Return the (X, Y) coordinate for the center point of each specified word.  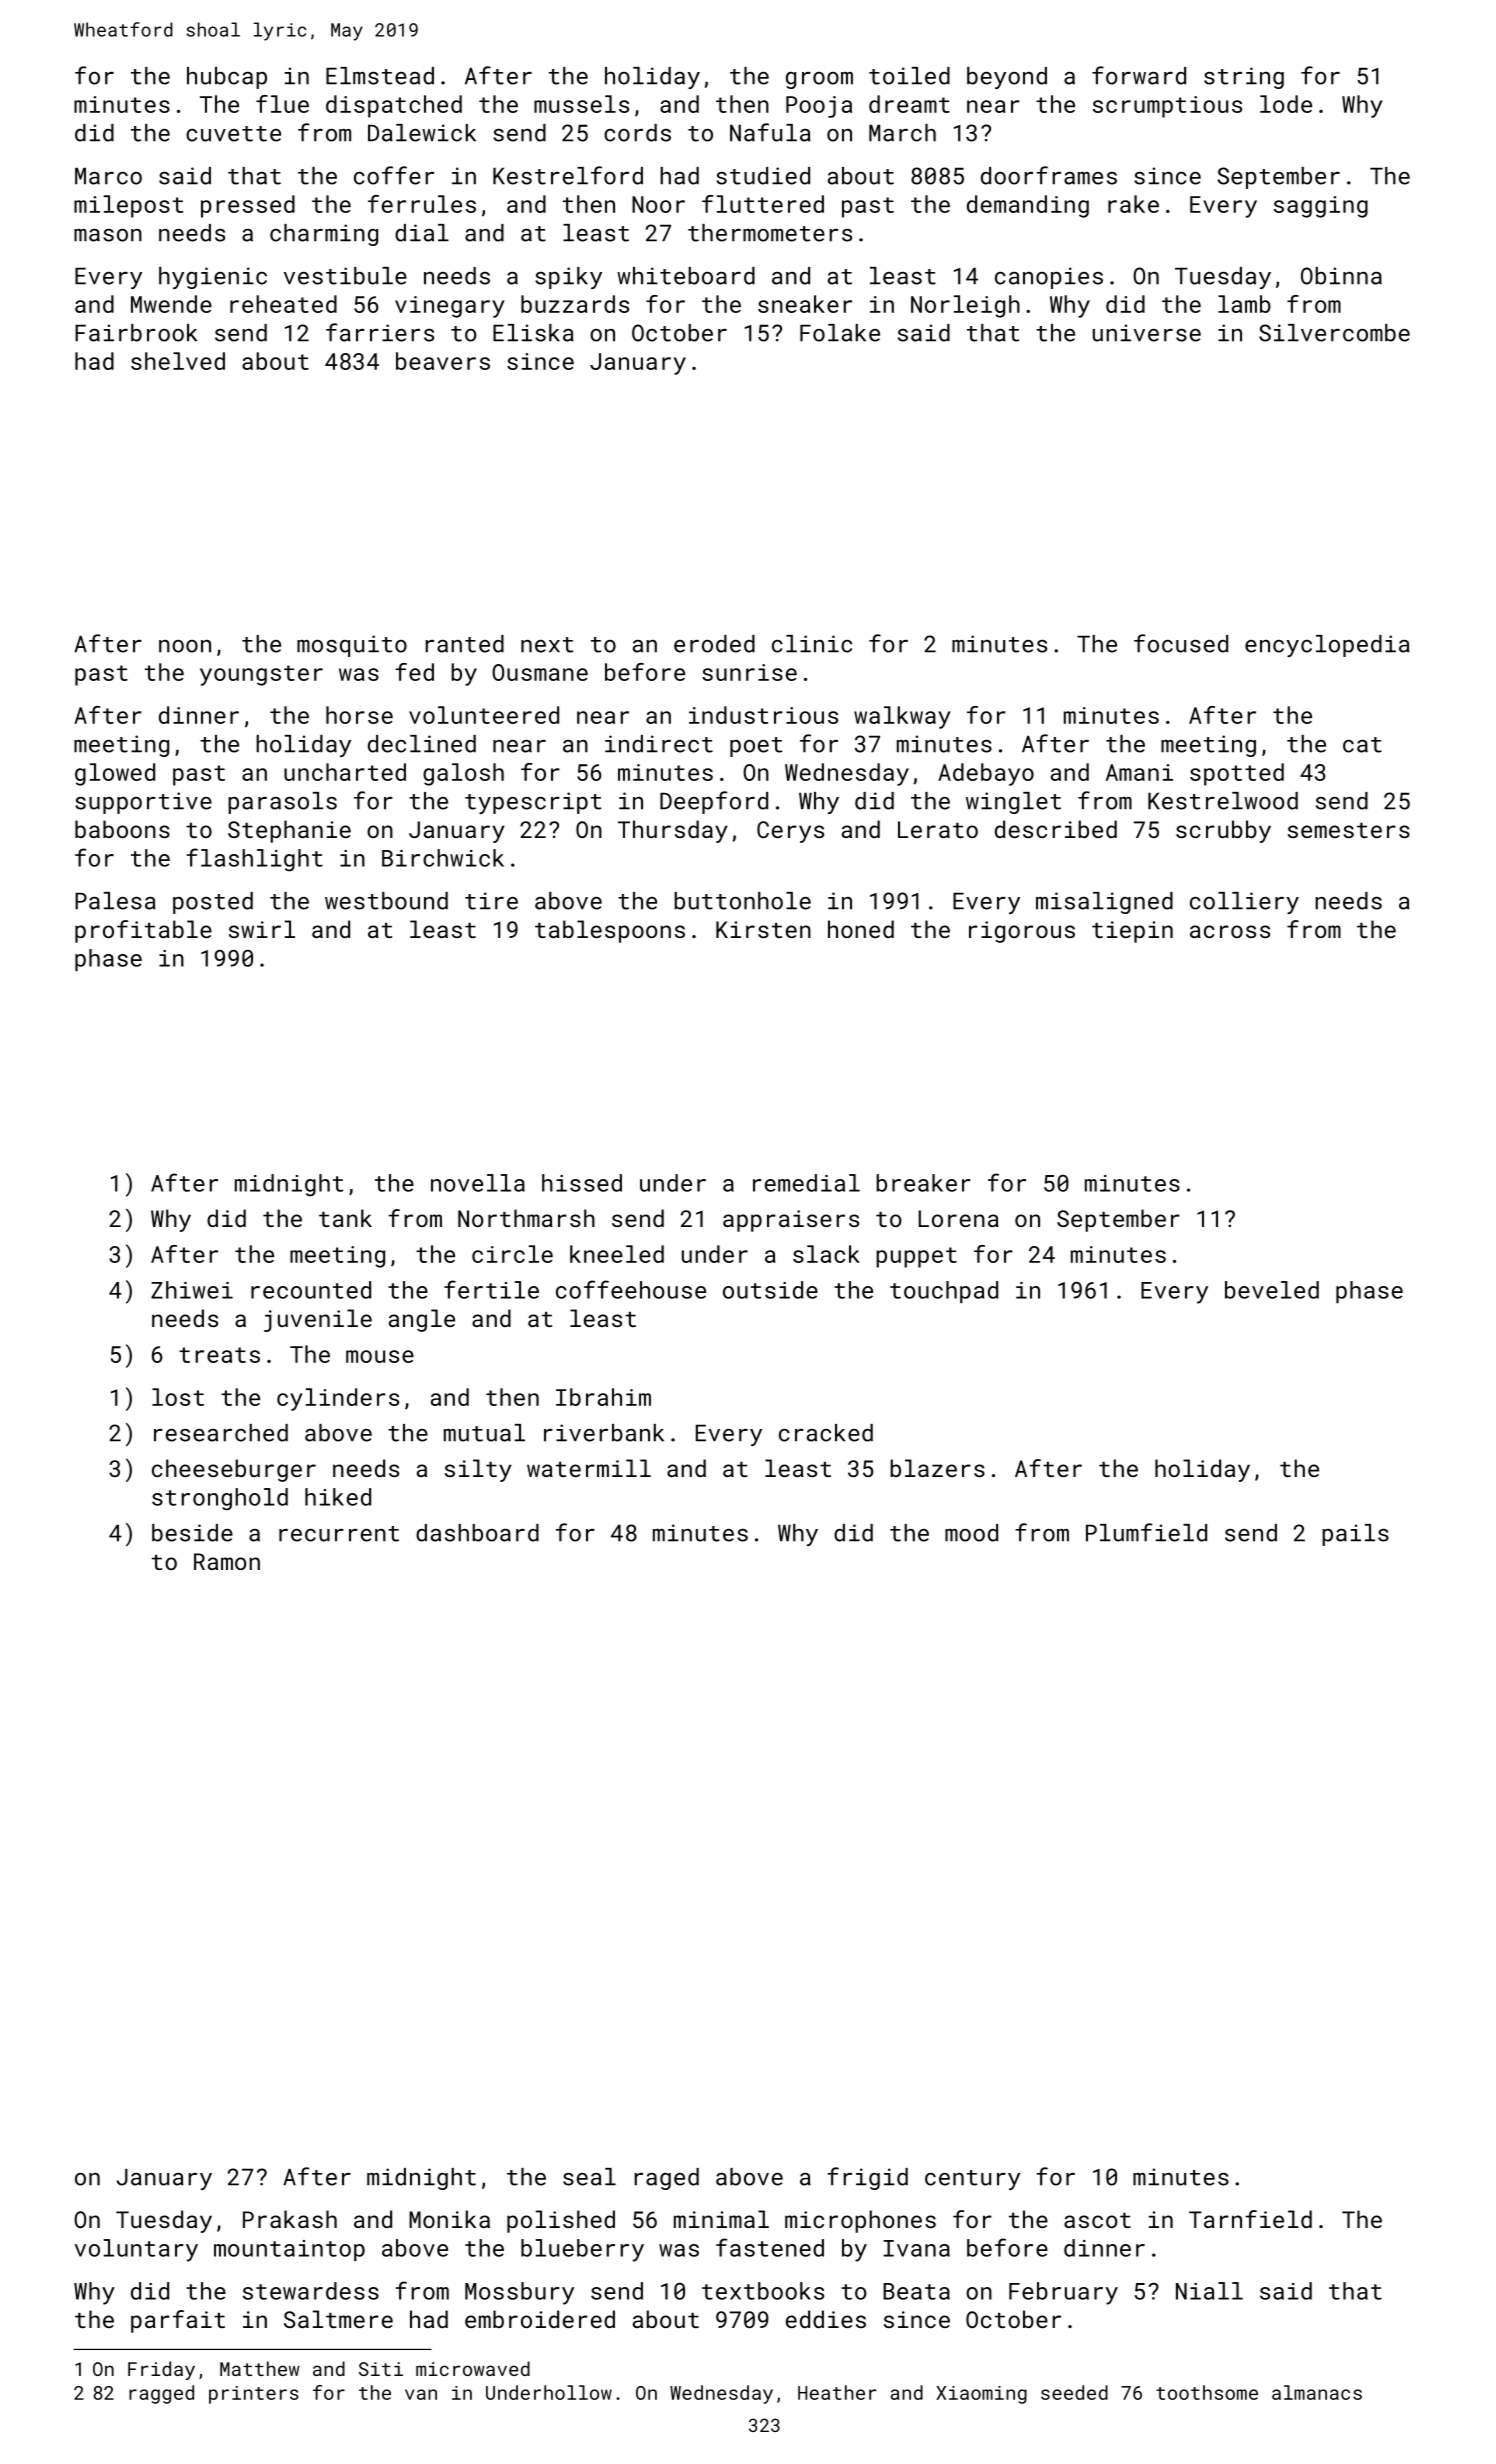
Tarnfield (1250, 2219)
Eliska (533, 333)
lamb (1244, 304)
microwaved (473, 2368)
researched (221, 1433)
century (972, 2180)
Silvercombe (1334, 333)
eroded (714, 644)
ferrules (422, 204)
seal (589, 2177)
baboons (122, 829)
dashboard (477, 1533)
